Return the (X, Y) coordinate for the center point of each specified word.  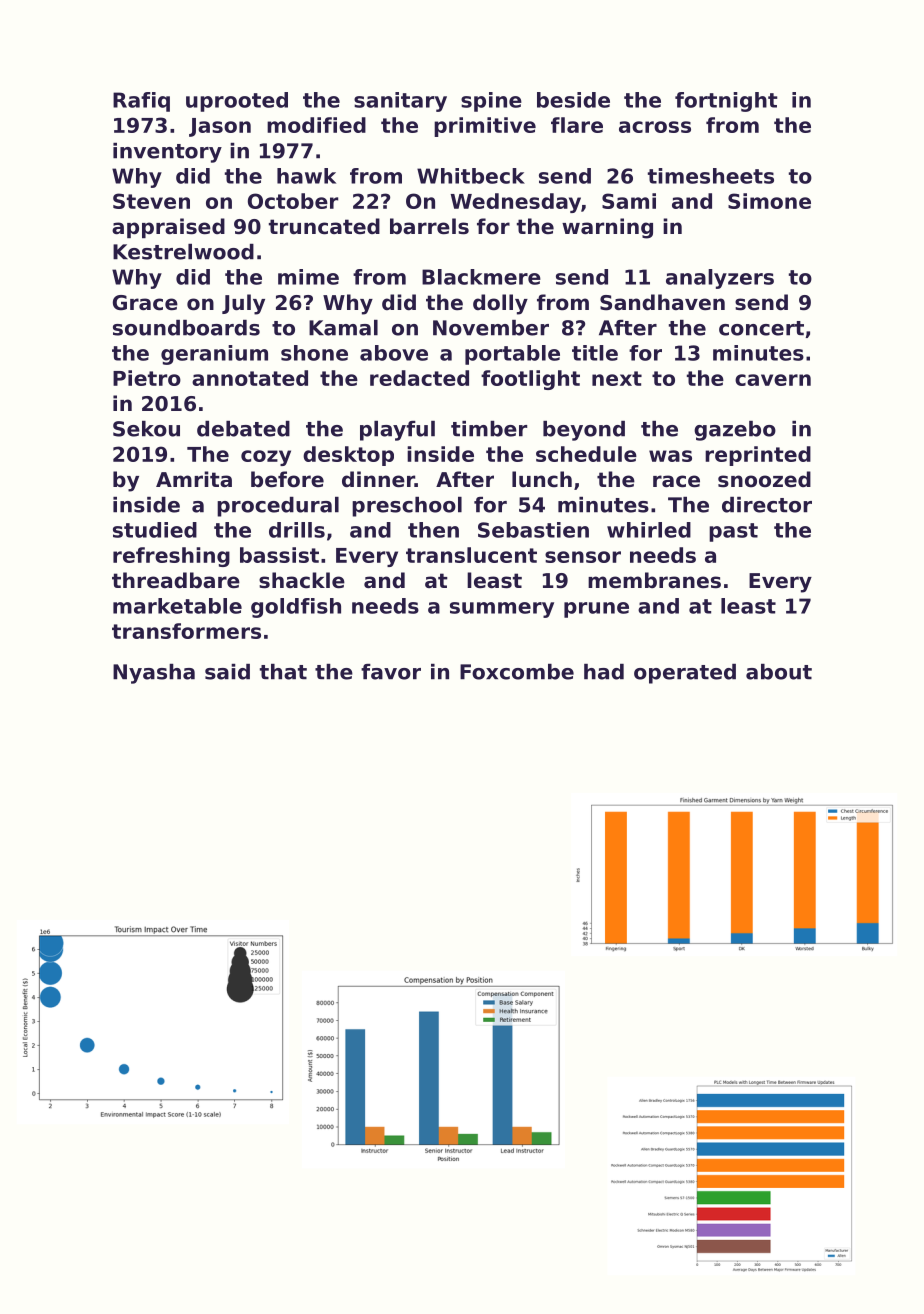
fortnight (726, 102)
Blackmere (481, 277)
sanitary (400, 102)
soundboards (186, 328)
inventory (167, 153)
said (227, 672)
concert (761, 328)
